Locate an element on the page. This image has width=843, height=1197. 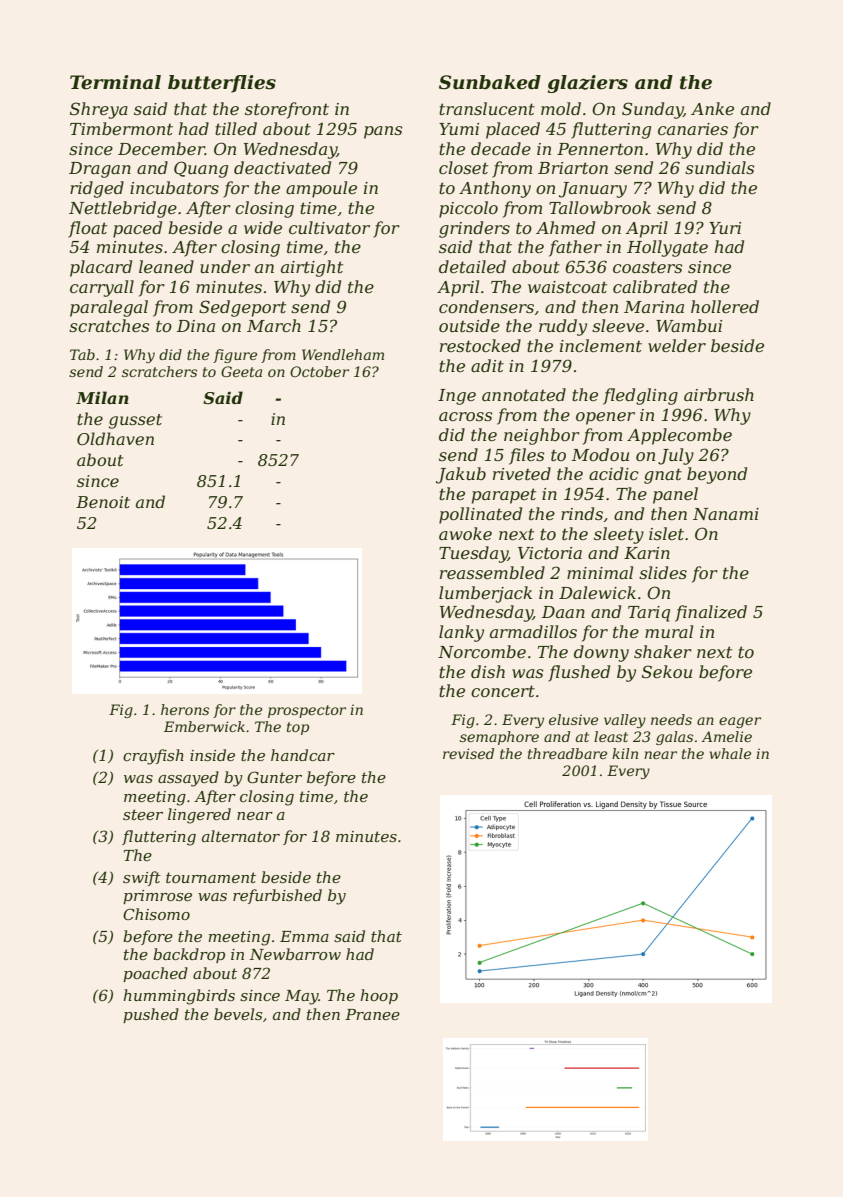
glaziers is located at coordinates (588, 84).
